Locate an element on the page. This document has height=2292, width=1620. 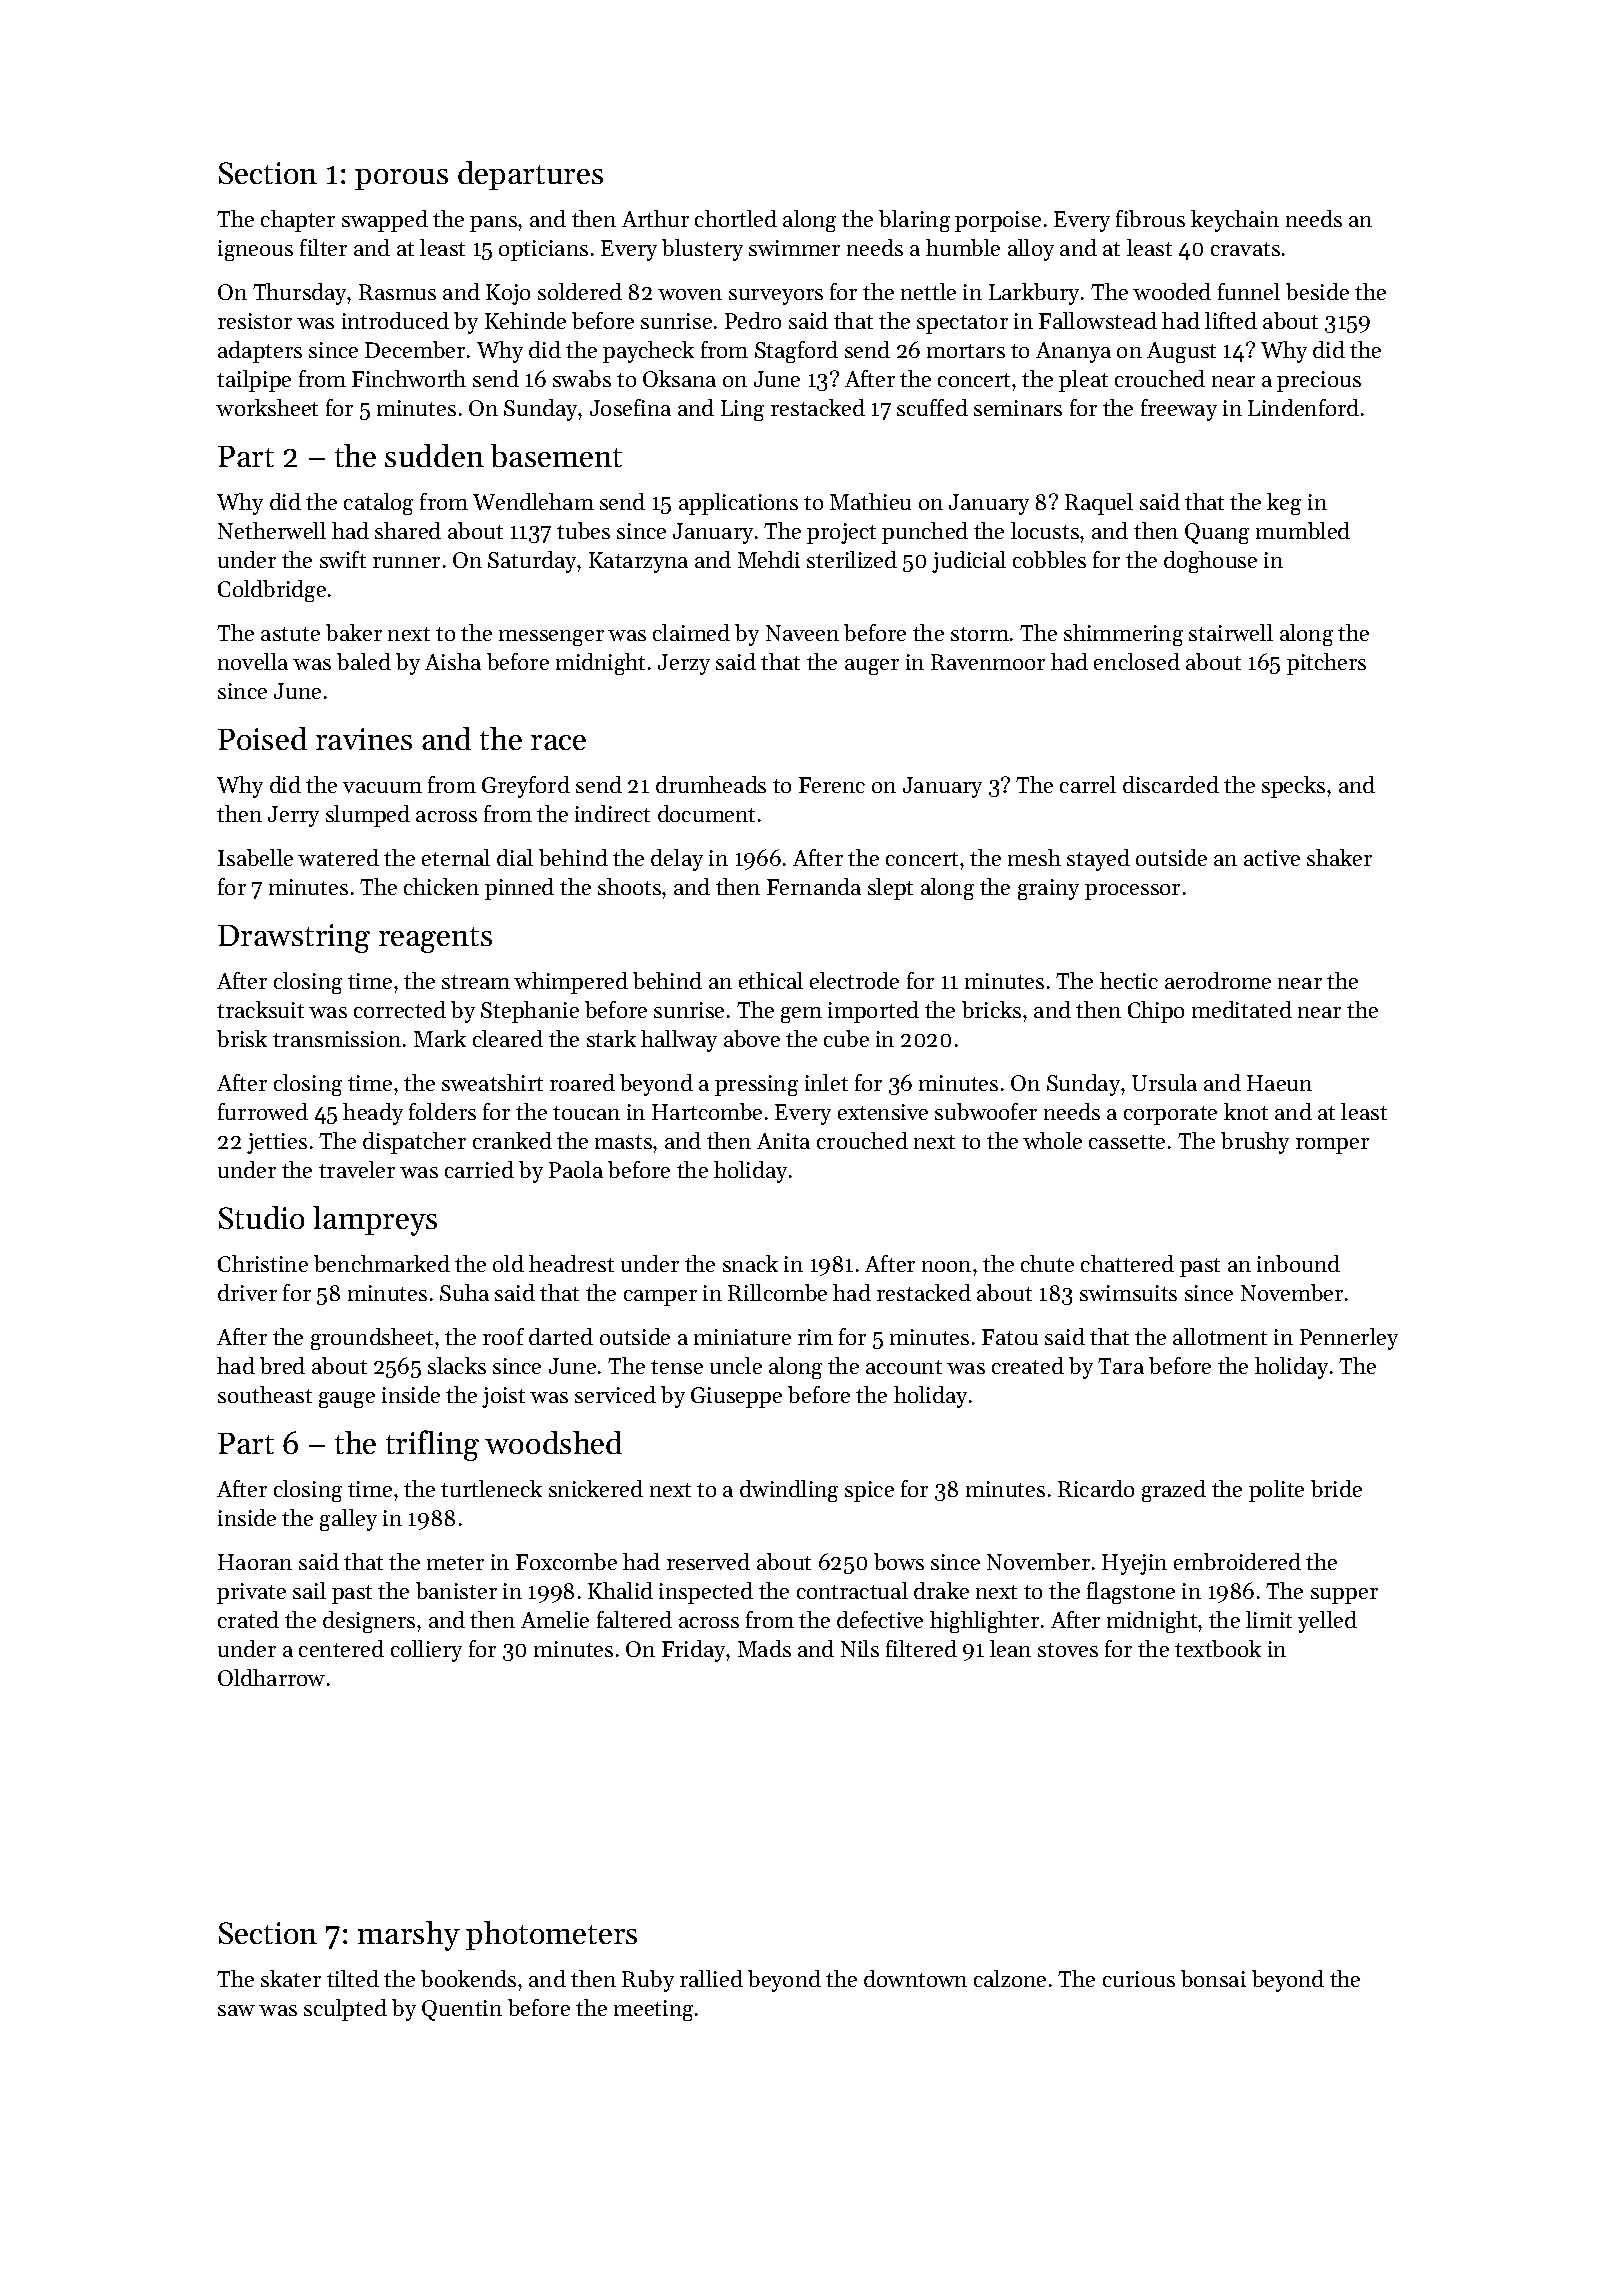
toucan is located at coordinates (586, 1113).
